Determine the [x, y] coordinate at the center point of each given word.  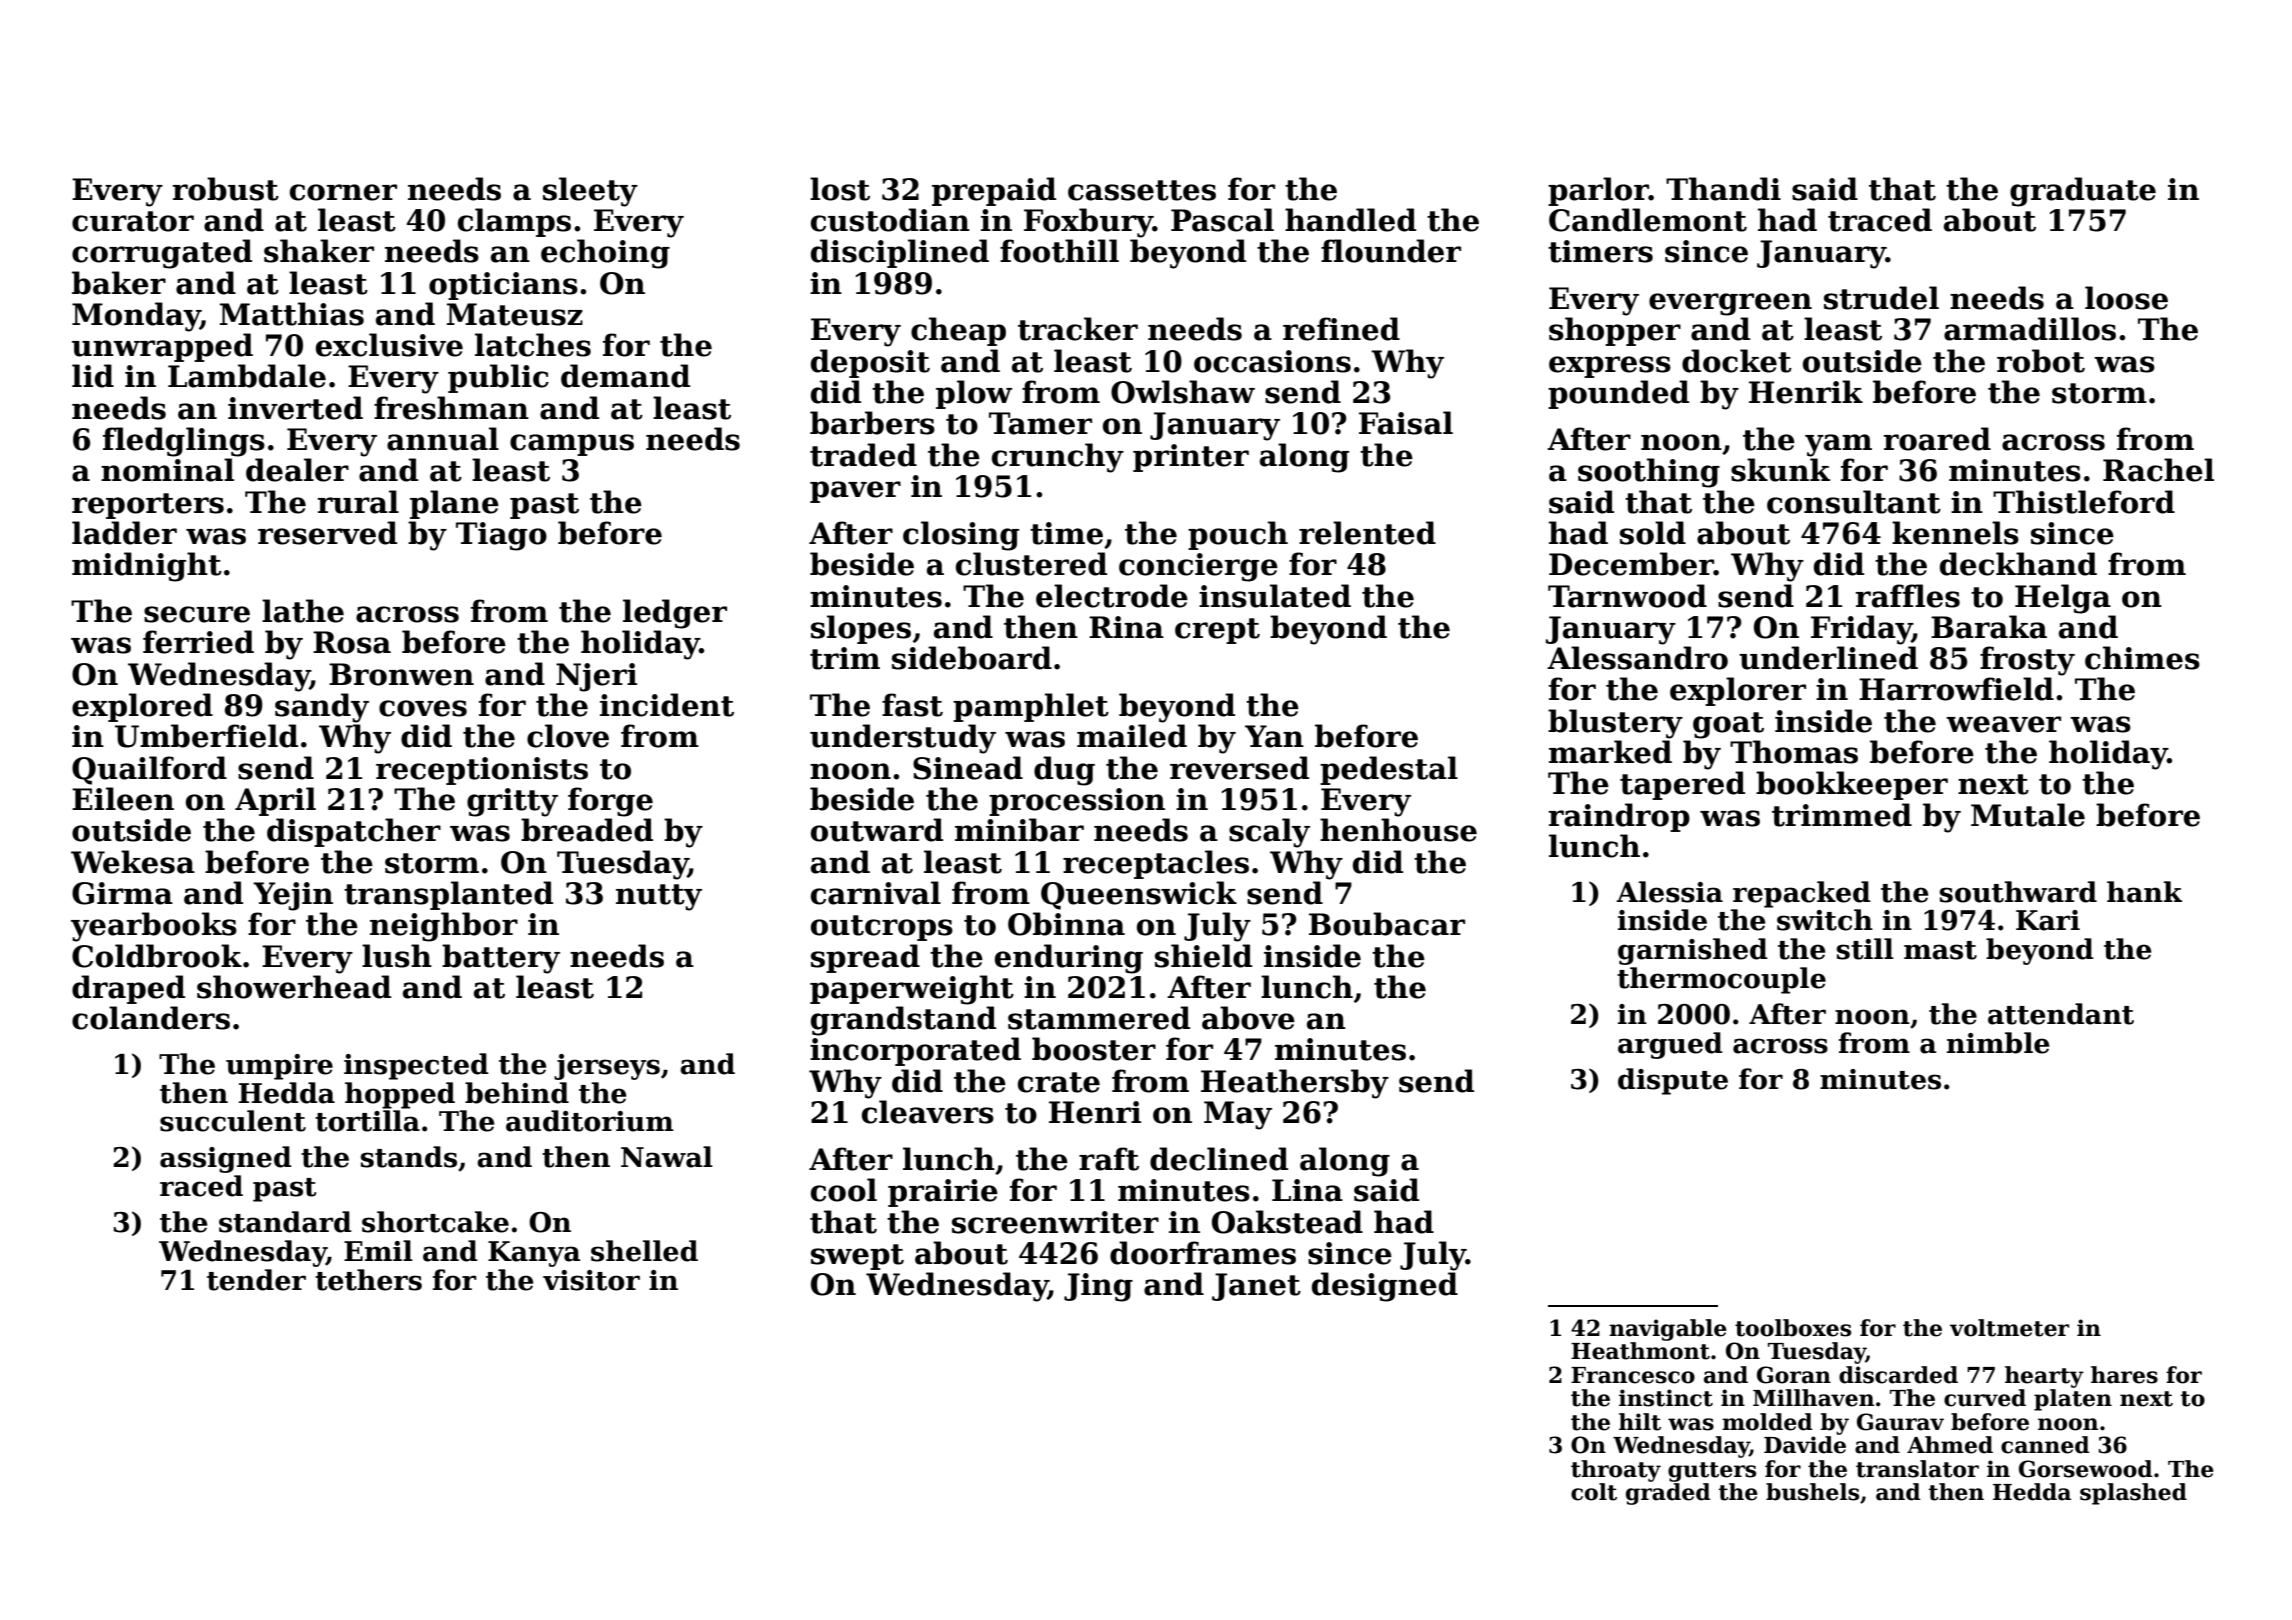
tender [256, 1280]
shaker [319, 251]
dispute [1673, 1081]
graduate [2083, 192]
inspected [416, 1066]
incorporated [915, 1051]
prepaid [994, 191]
